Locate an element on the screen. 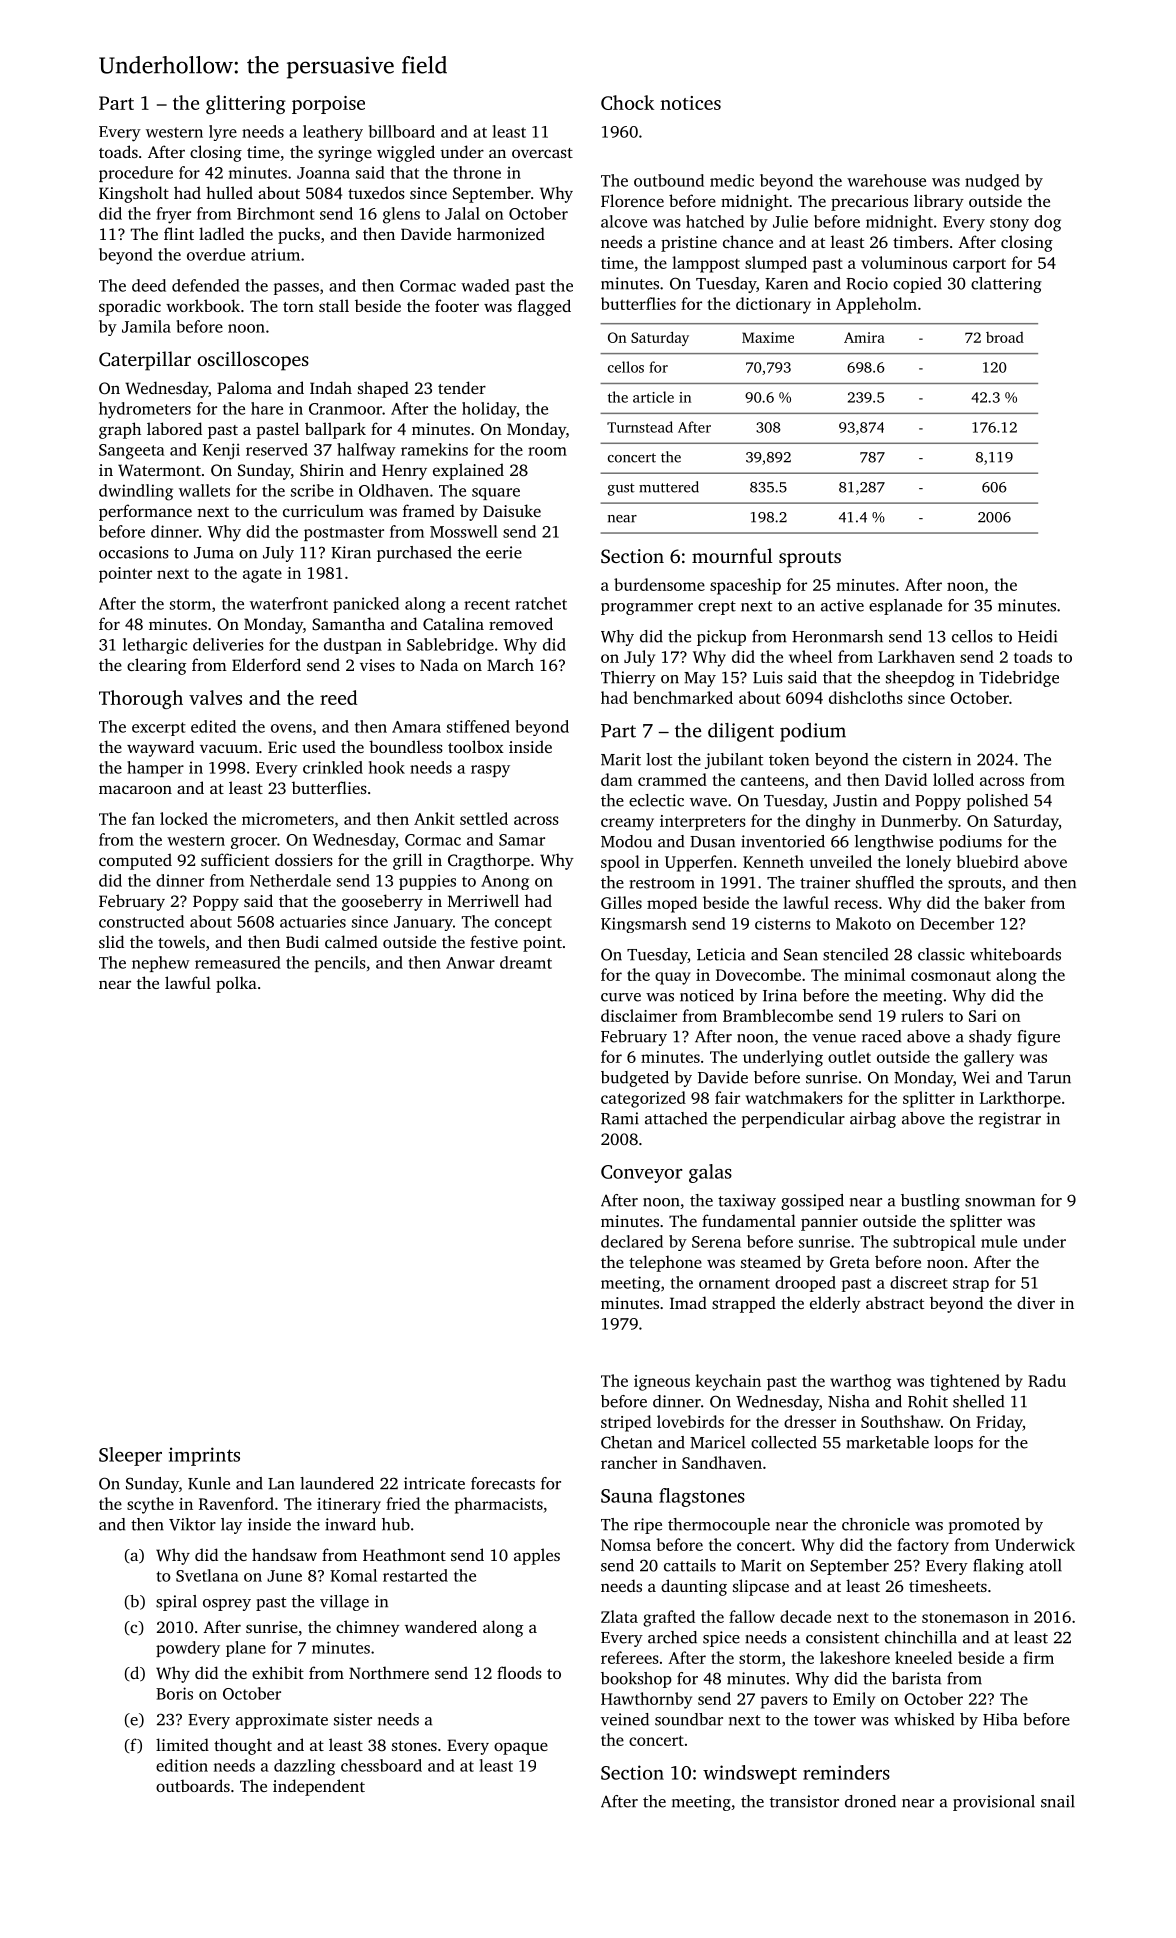 The height and width of the screenshot is (1938, 1176). Makoto is located at coordinates (863, 923).
